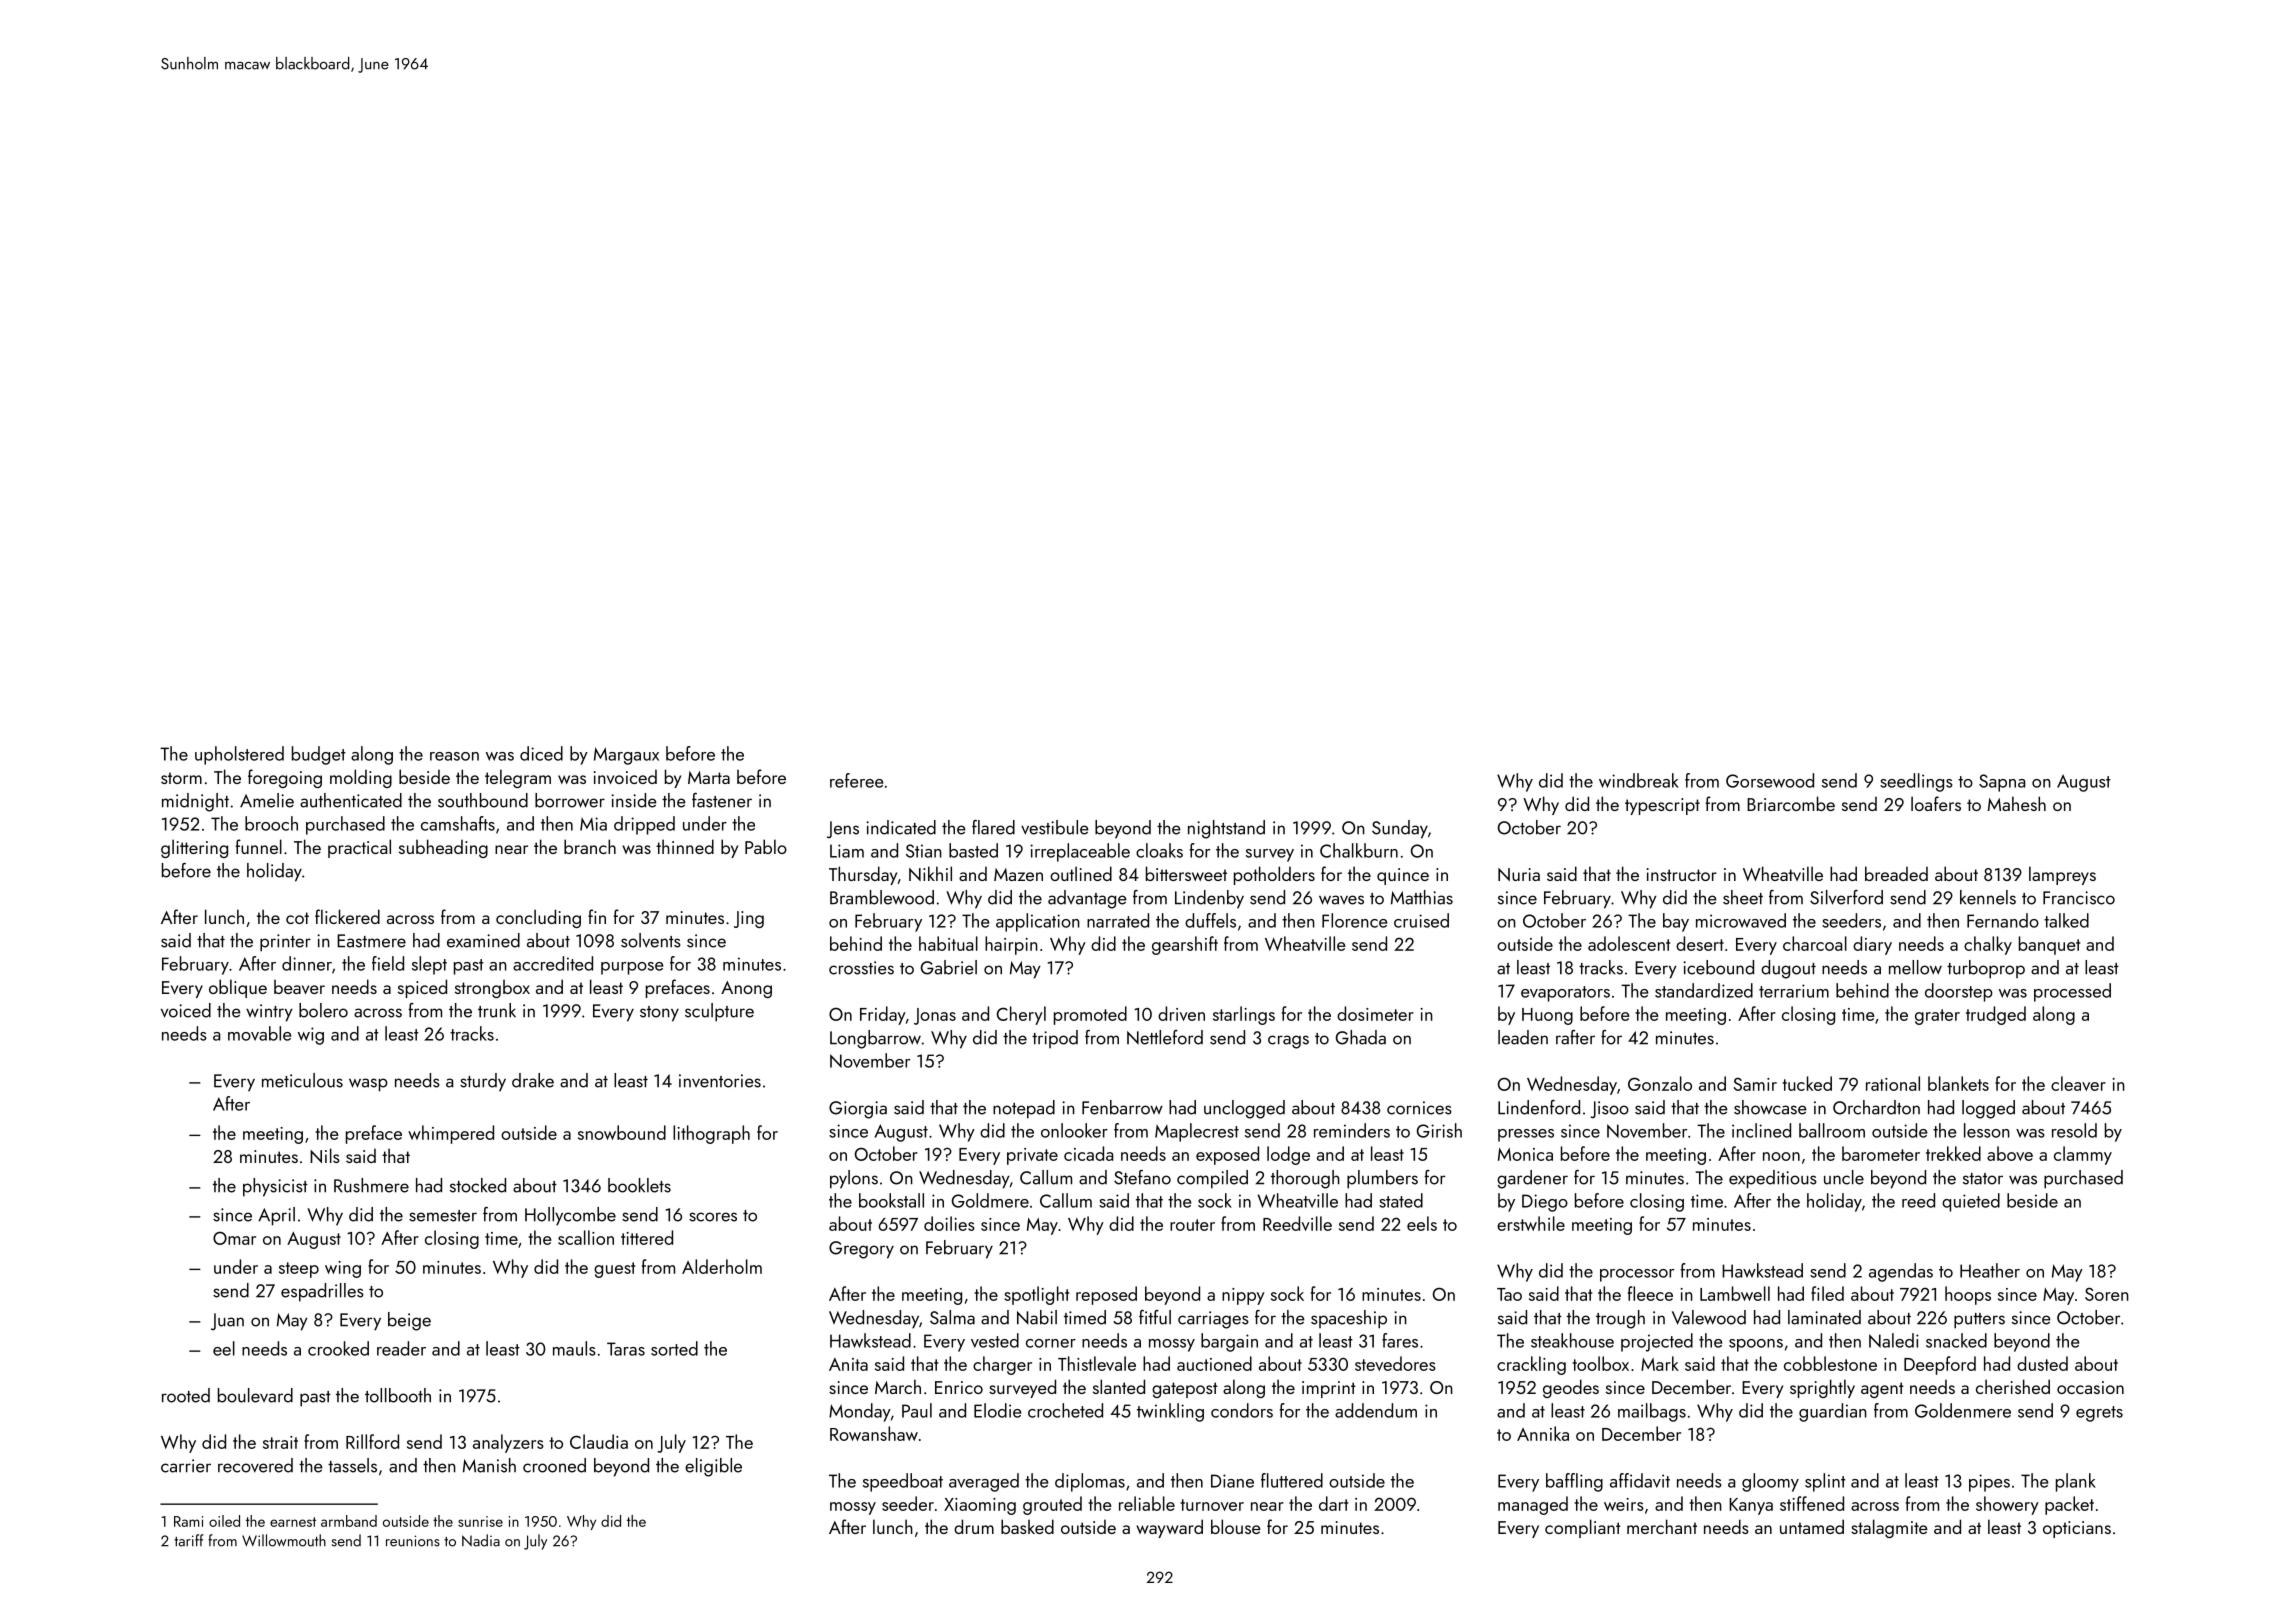  Describe the element at coordinates (2078, 1083) in the document. I see `cleaver` at that location.
